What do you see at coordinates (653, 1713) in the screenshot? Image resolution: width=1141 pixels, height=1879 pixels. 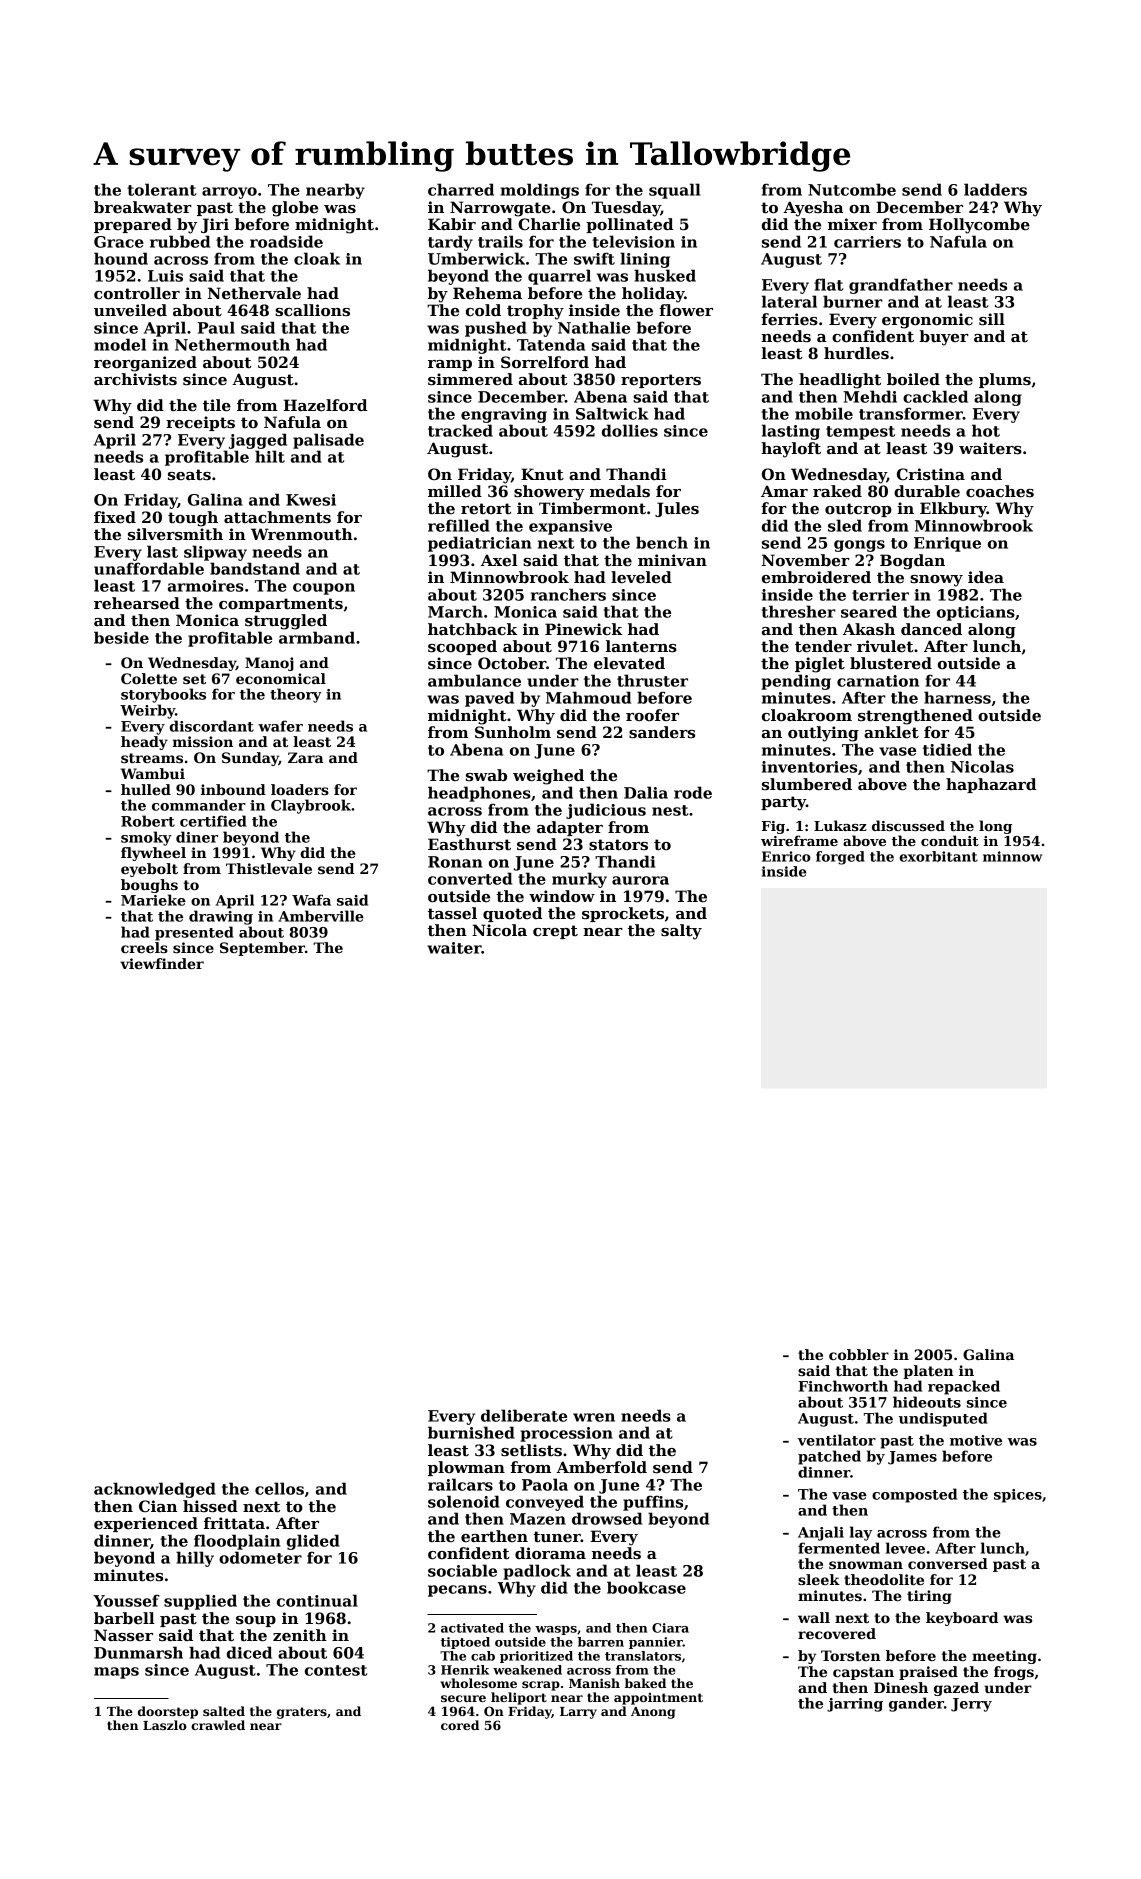 I see `Anong` at bounding box center [653, 1713].
